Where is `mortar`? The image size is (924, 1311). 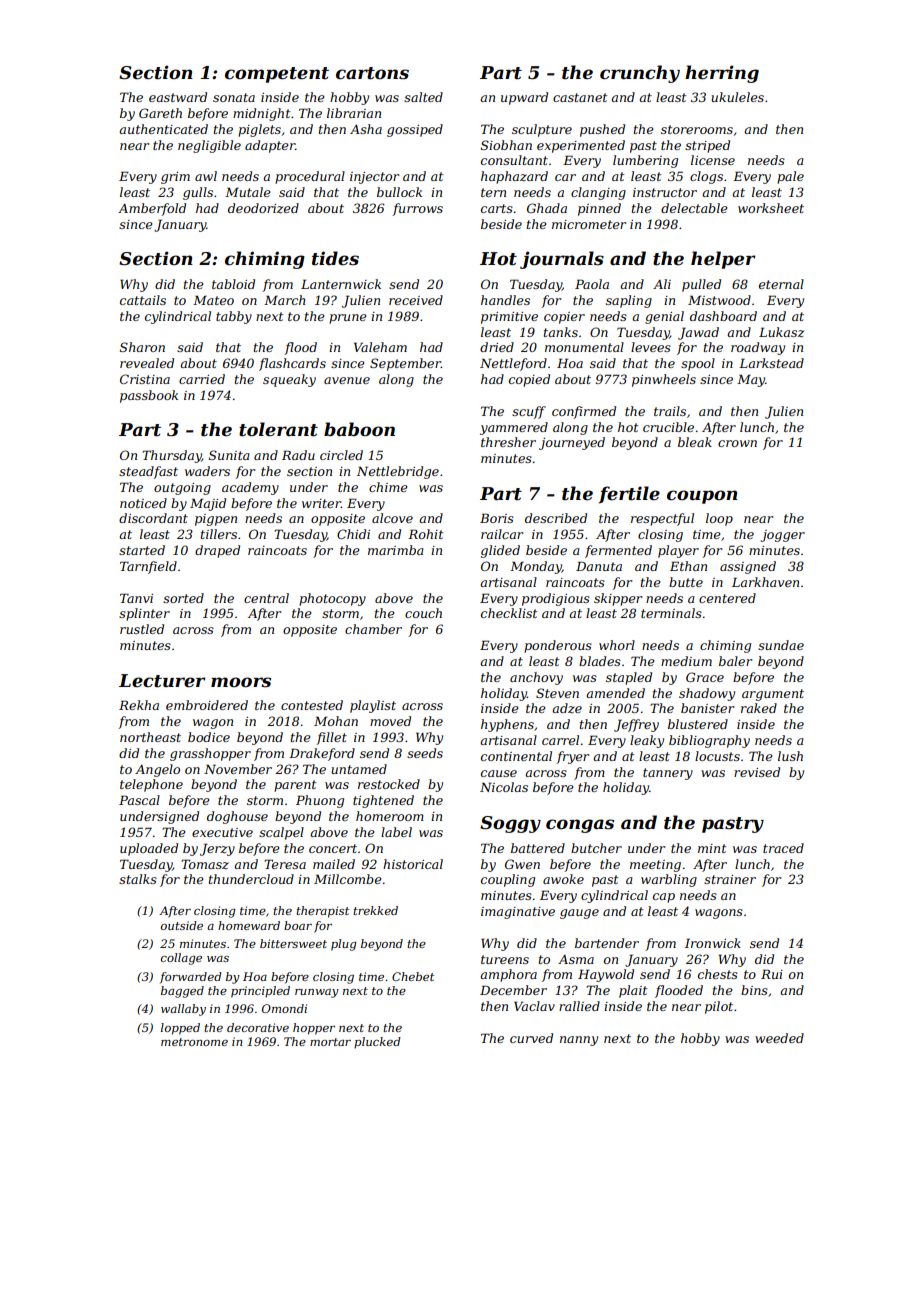 mortar is located at coordinates (330, 1042).
